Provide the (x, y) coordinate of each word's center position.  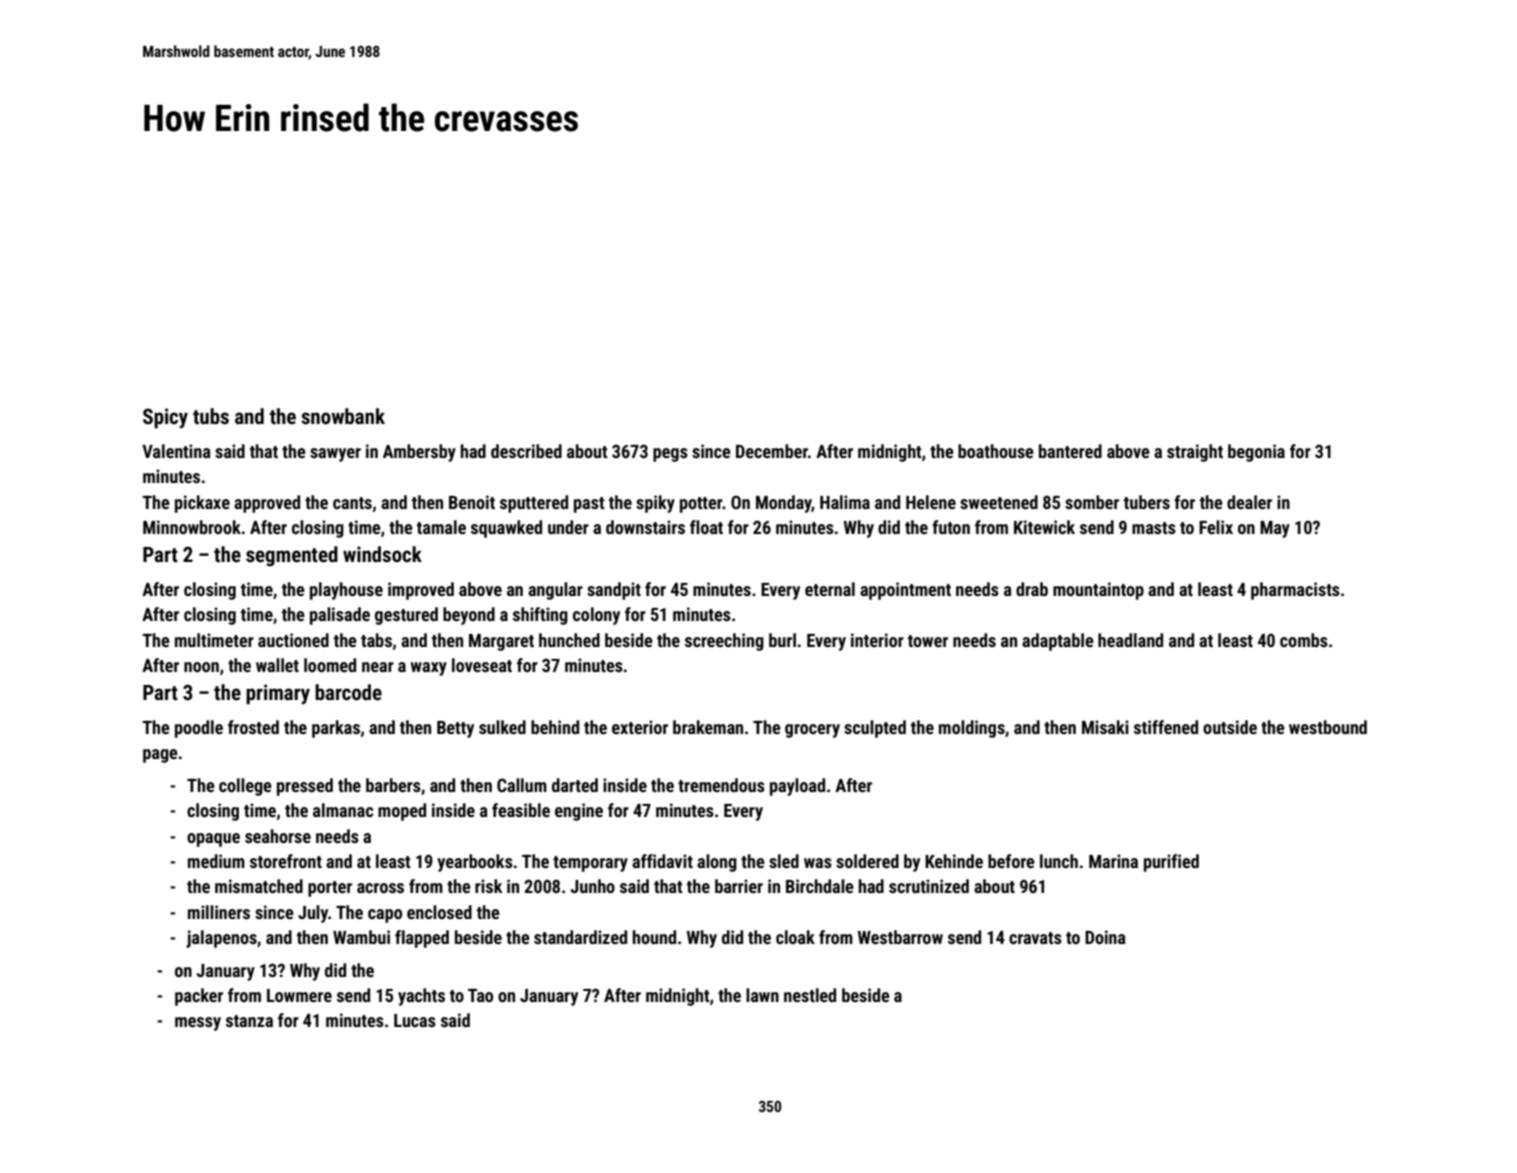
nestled (810, 995)
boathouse (996, 451)
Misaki (1105, 727)
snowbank (343, 416)
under (568, 527)
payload (797, 787)
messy (198, 1024)
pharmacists (1295, 591)
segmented (292, 556)
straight (1195, 453)
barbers (393, 785)
